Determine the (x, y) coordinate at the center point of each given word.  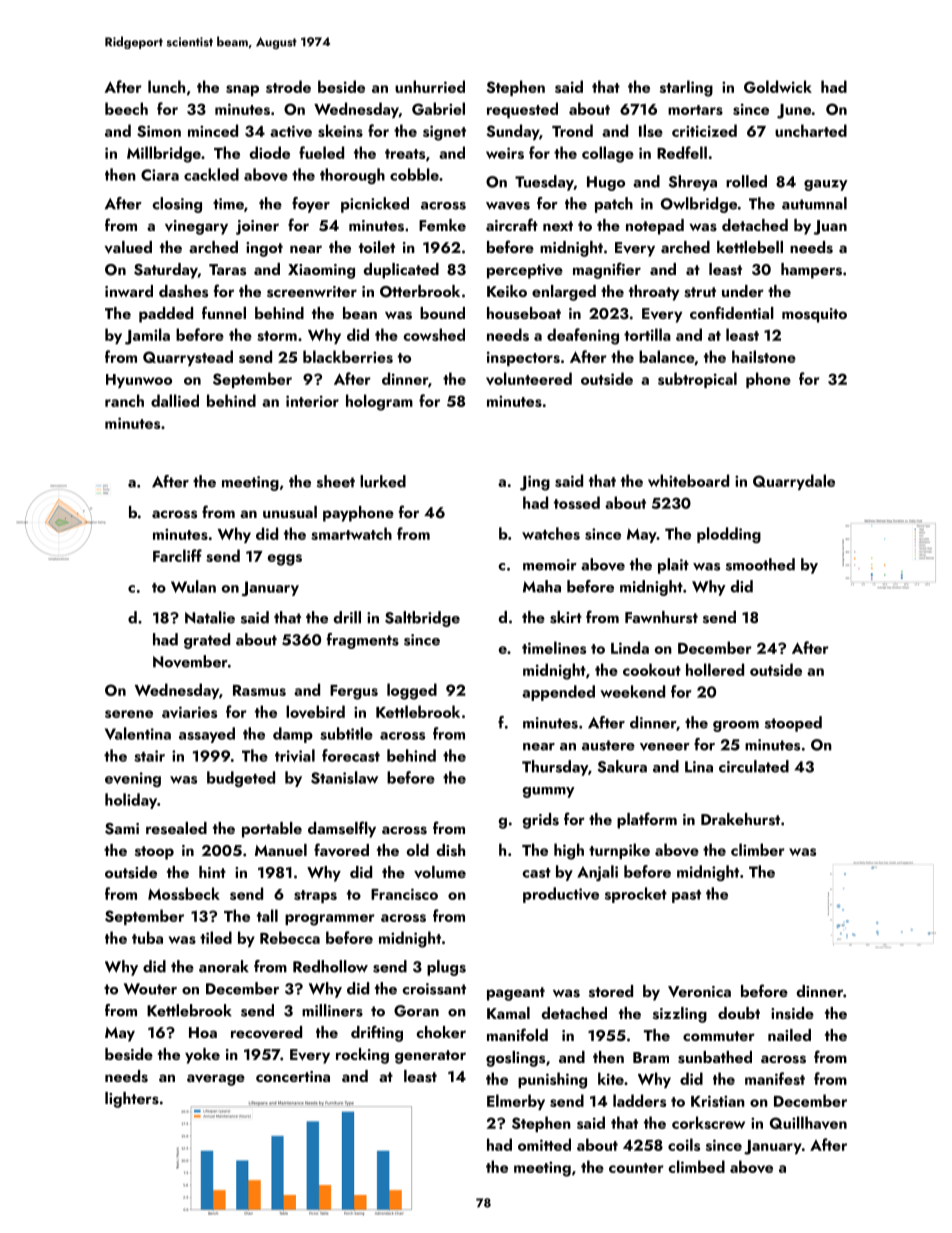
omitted (544, 1144)
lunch (166, 86)
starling (686, 88)
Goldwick (778, 86)
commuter (719, 1036)
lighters (132, 1100)
